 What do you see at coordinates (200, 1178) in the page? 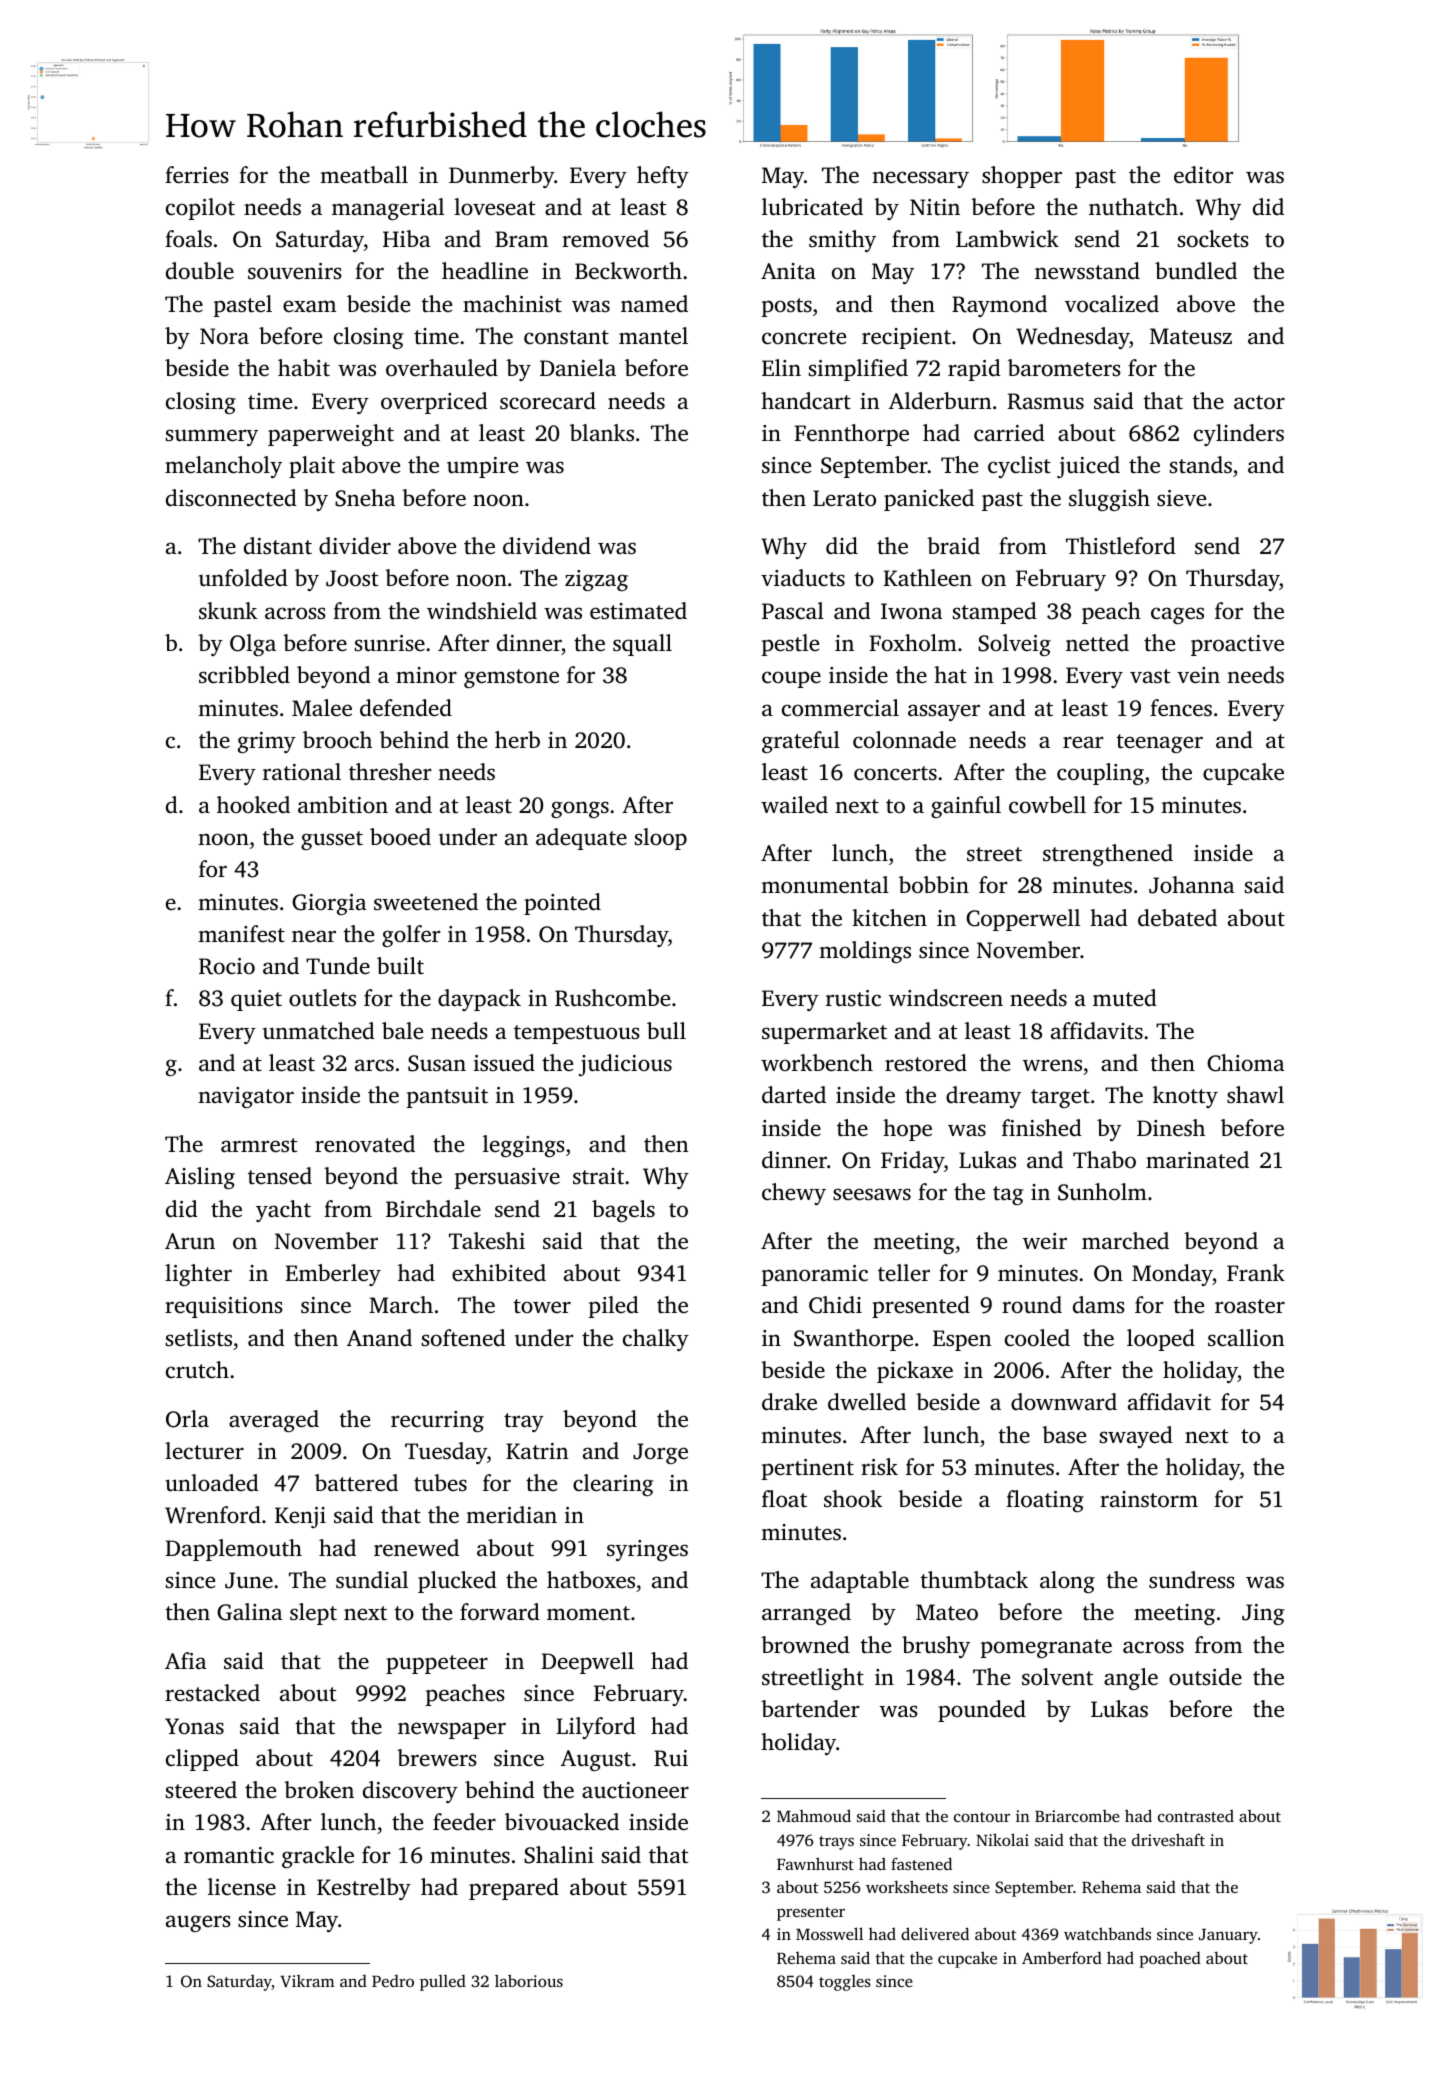
I see `Aisling` at bounding box center [200, 1178].
